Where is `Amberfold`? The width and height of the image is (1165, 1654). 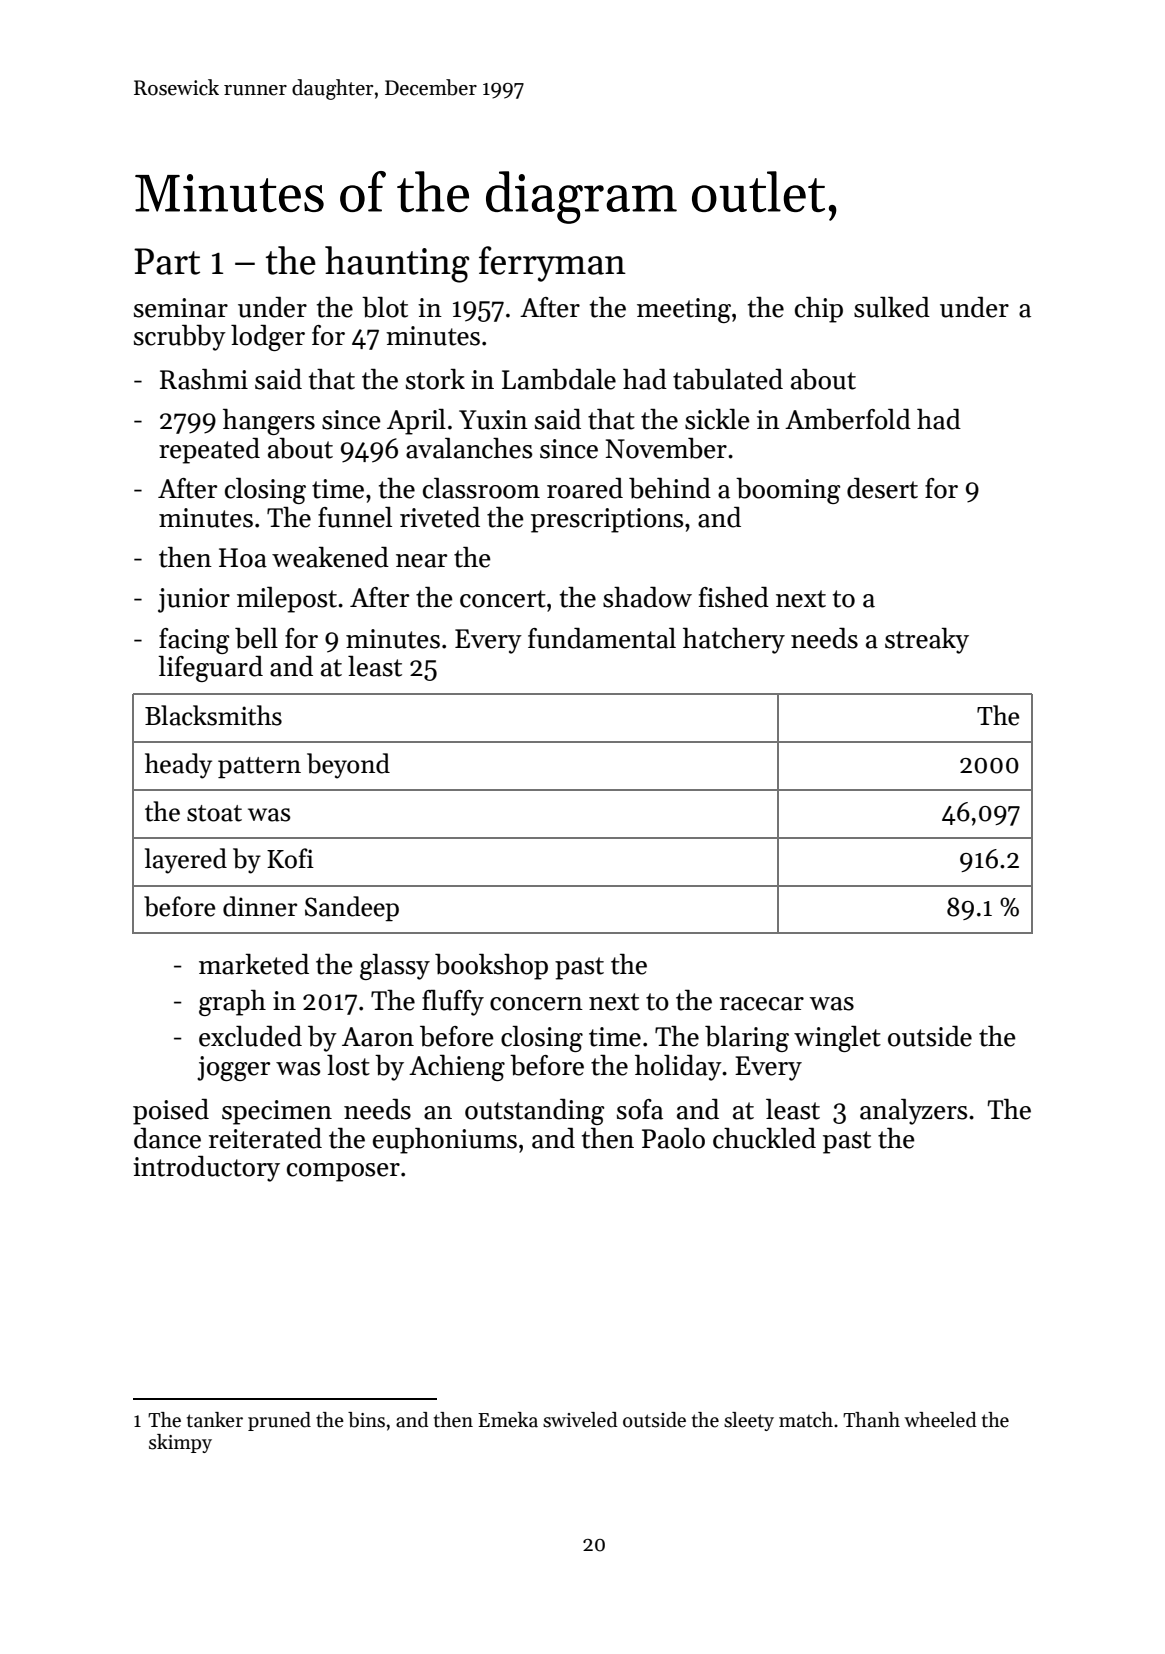 Amberfold is located at coordinates (848, 419).
